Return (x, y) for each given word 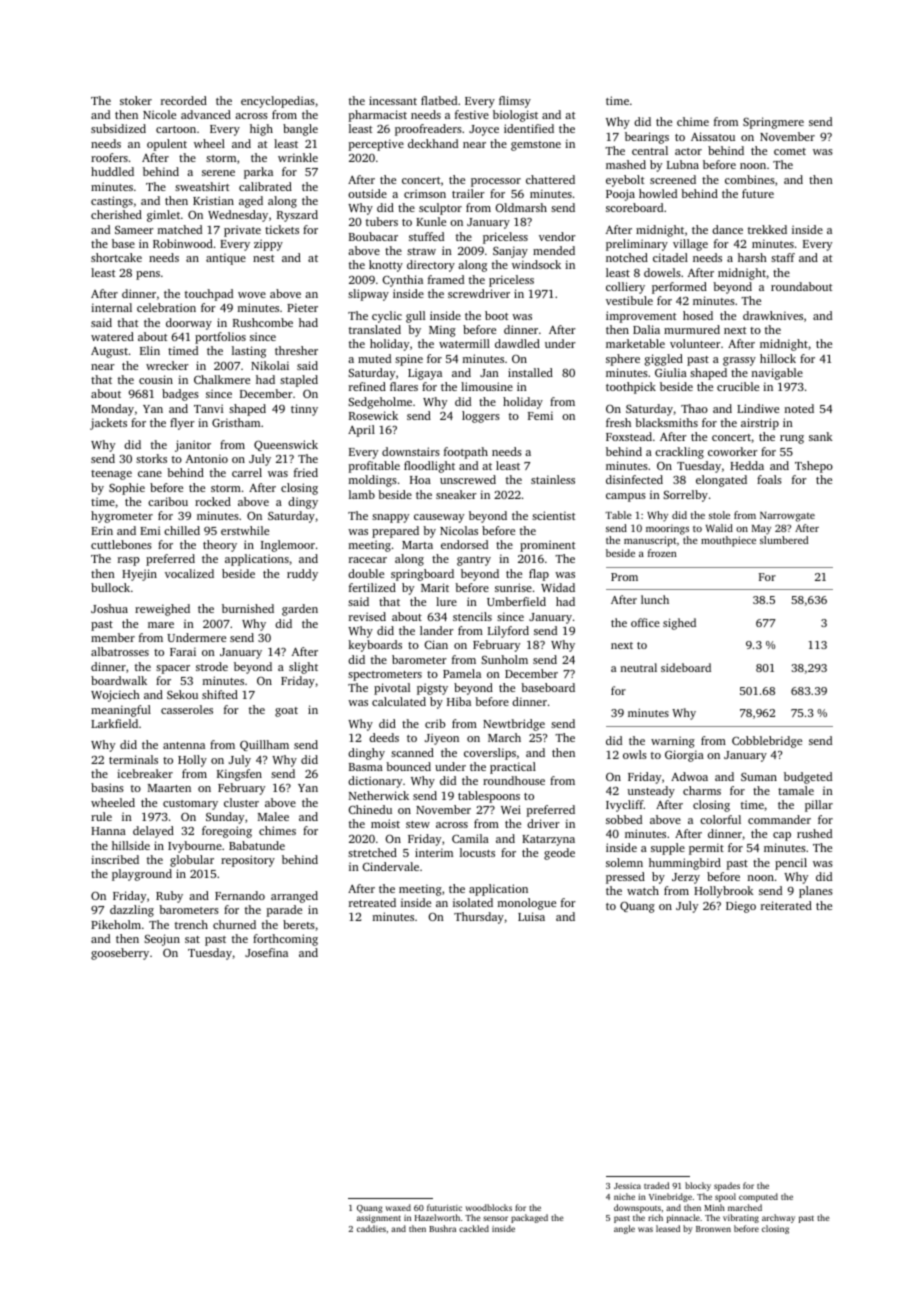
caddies (371, 1228)
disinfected (634, 479)
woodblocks (489, 1207)
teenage (111, 475)
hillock (778, 358)
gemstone (536, 146)
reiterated (786, 905)
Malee (273, 816)
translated (375, 329)
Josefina (266, 952)
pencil (791, 864)
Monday (112, 410)
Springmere (773, 123)
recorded (184, 100)
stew (418, 824)
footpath (466, 453)
